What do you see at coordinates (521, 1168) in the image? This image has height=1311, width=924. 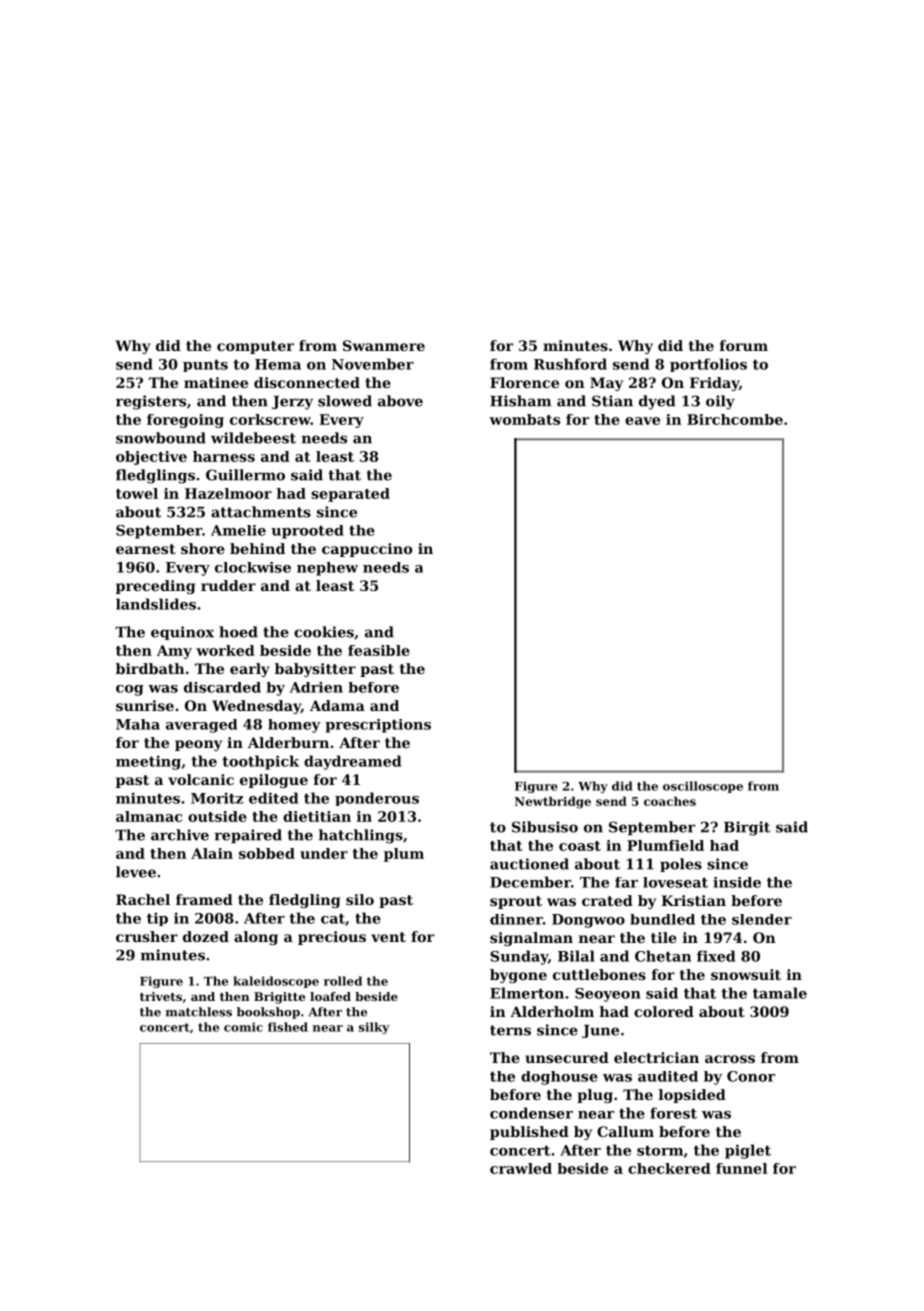 I see `crawled` at bounding box center [521, 1168].
